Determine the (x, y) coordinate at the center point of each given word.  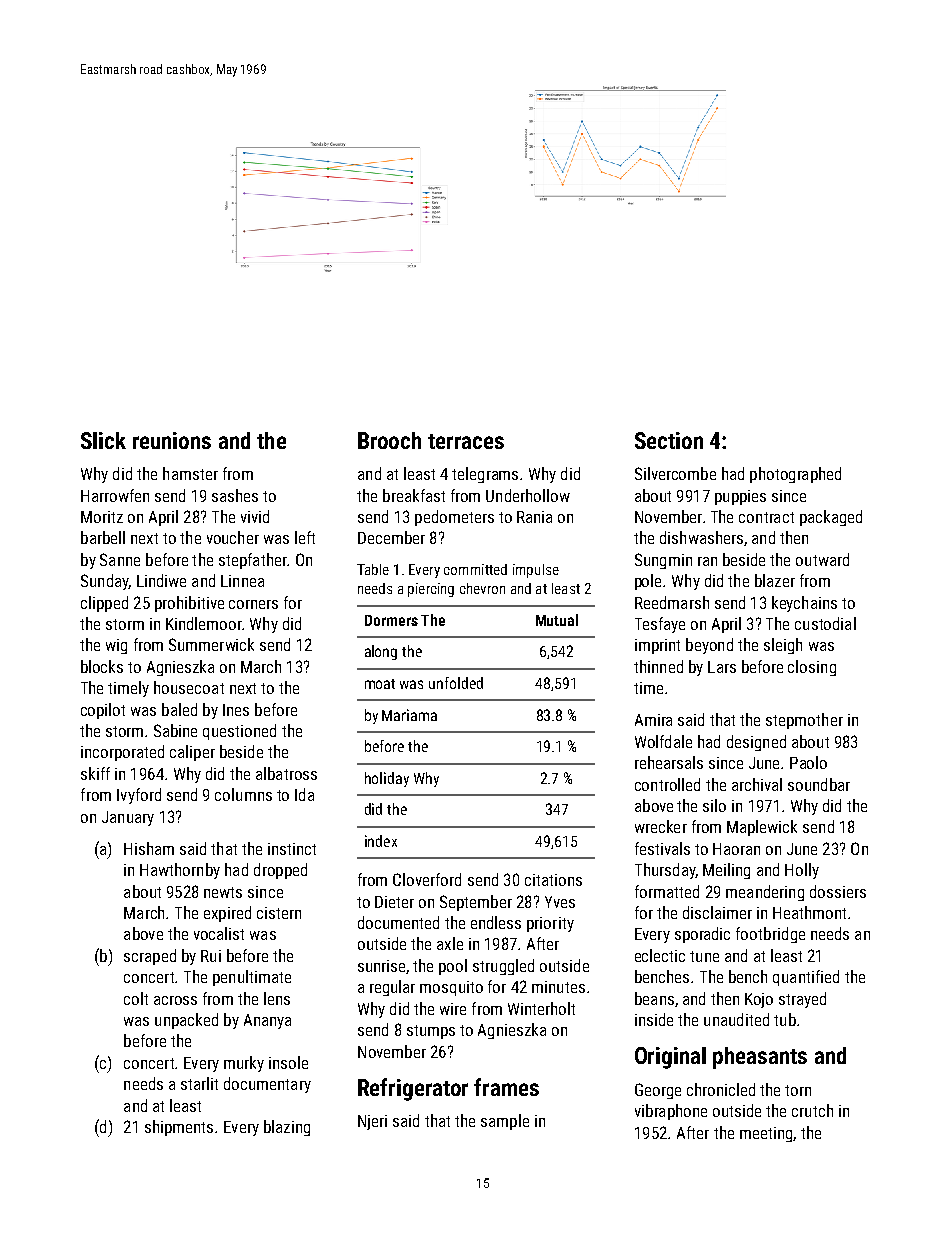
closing (812, 668)
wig (116, 646)
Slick (103, 440)
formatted (667, 891)
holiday (387, 779)
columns (243, 794)
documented (398, 922)
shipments (179, 1128)
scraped (150, 957)
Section (669, 440)
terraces (466, 441)
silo (714, 805)
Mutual (557, 620)
